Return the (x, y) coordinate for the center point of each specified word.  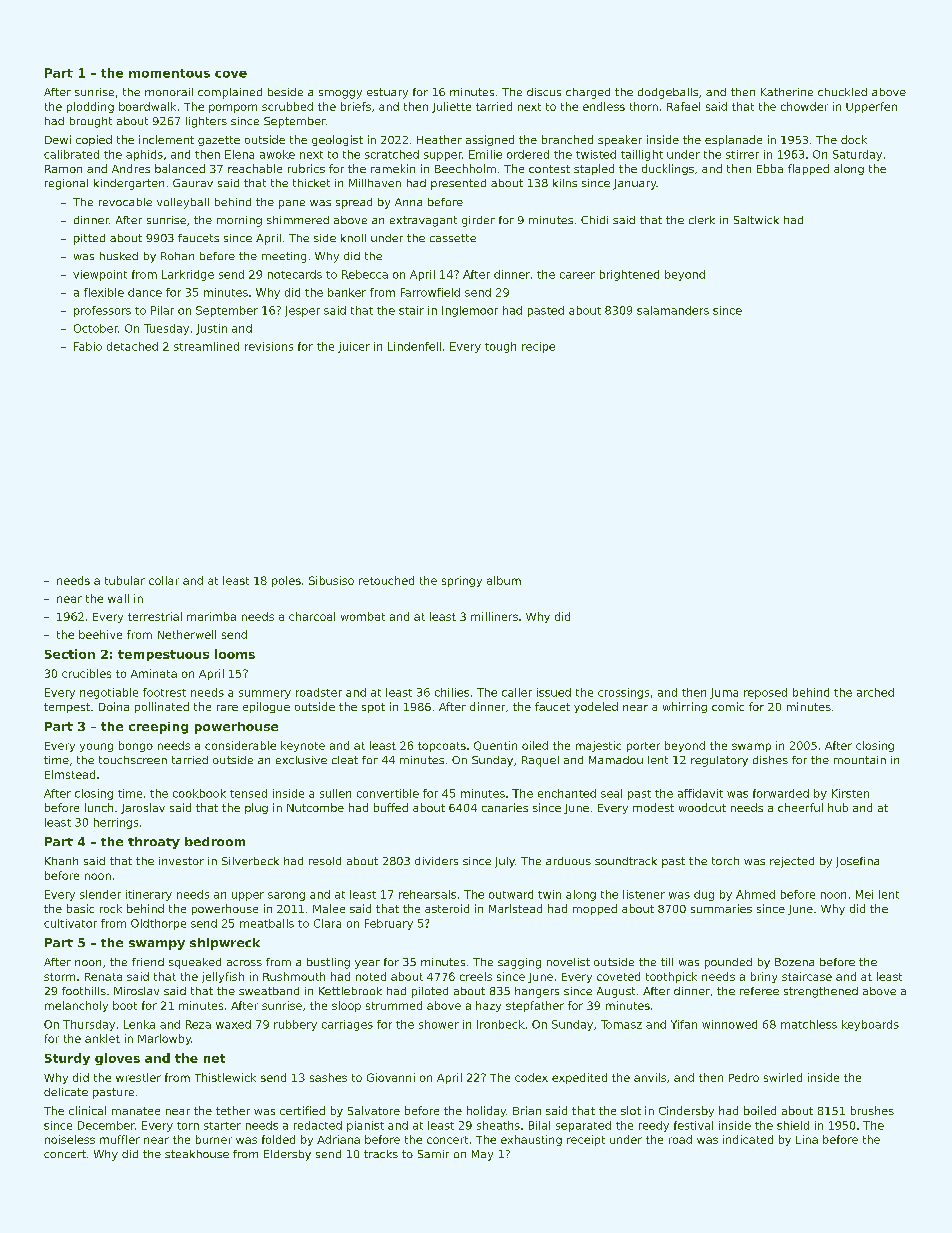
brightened (629, 275)
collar (164, 580)
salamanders (673, 310)
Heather (439, 139)
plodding (90, 107)
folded (278, 1139)
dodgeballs (668, 93)
